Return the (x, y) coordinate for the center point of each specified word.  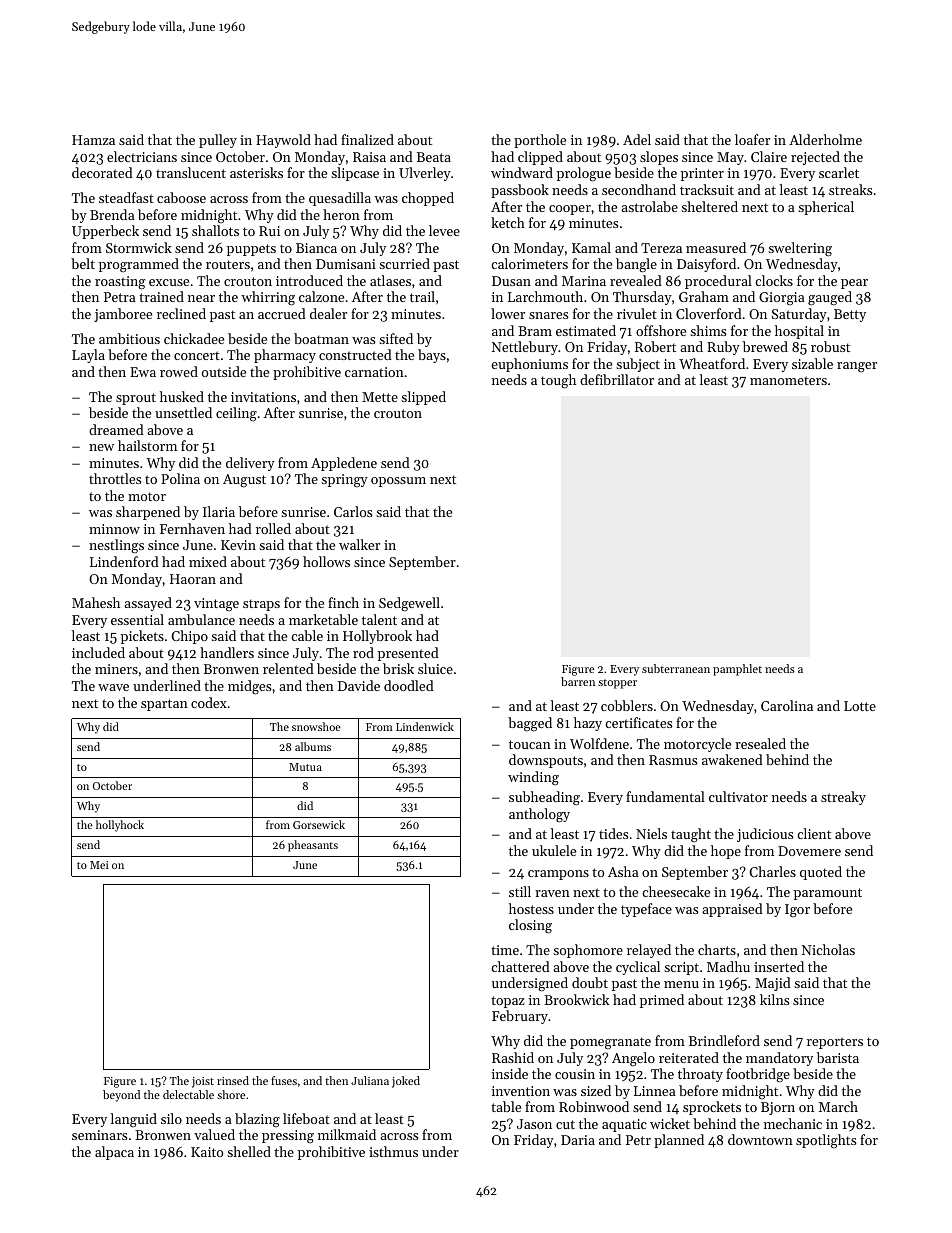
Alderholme (825, 139)
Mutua (305, 767)
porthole (540, 141)
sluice (435, 668)
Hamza (93, 140)
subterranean (676, 668)
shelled (249, 1151)
